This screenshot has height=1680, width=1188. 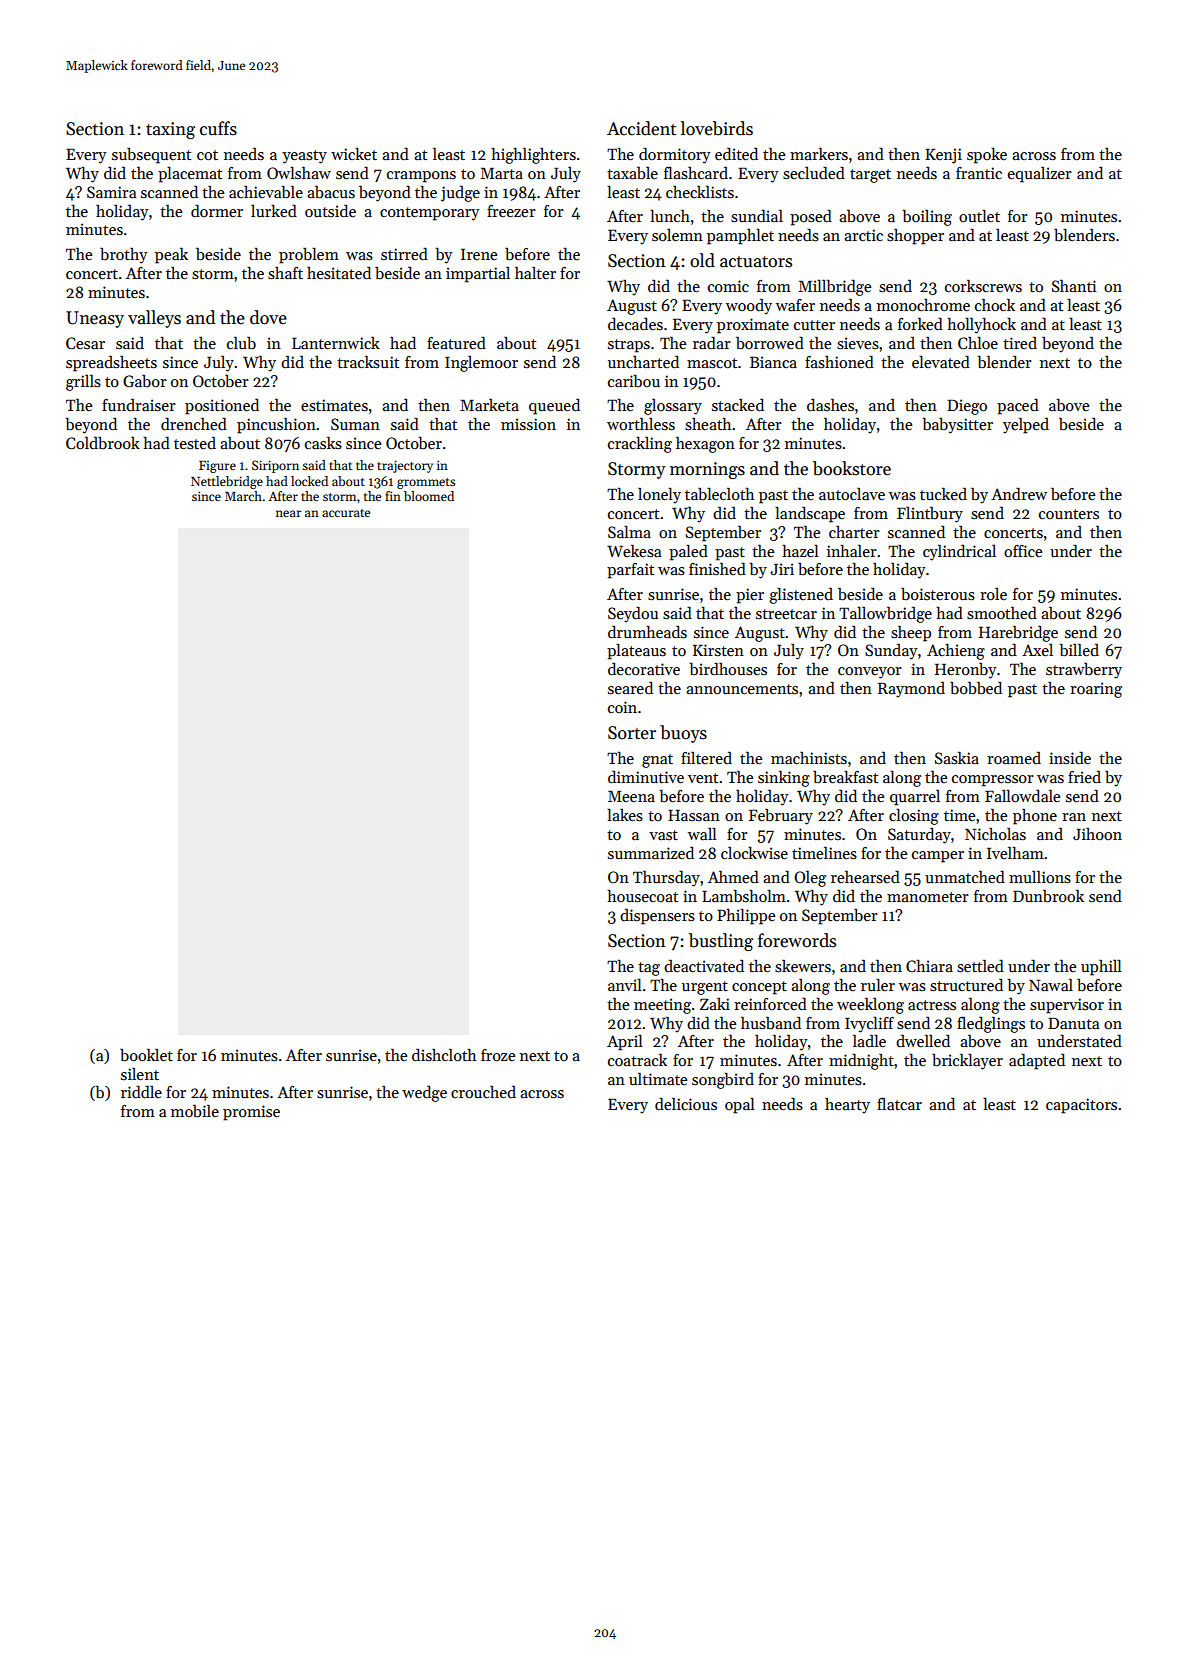 What do you see at coordinates (103, 443) in the screenshot?
I see `Coldbrook` at bounding box center [103, 443].
